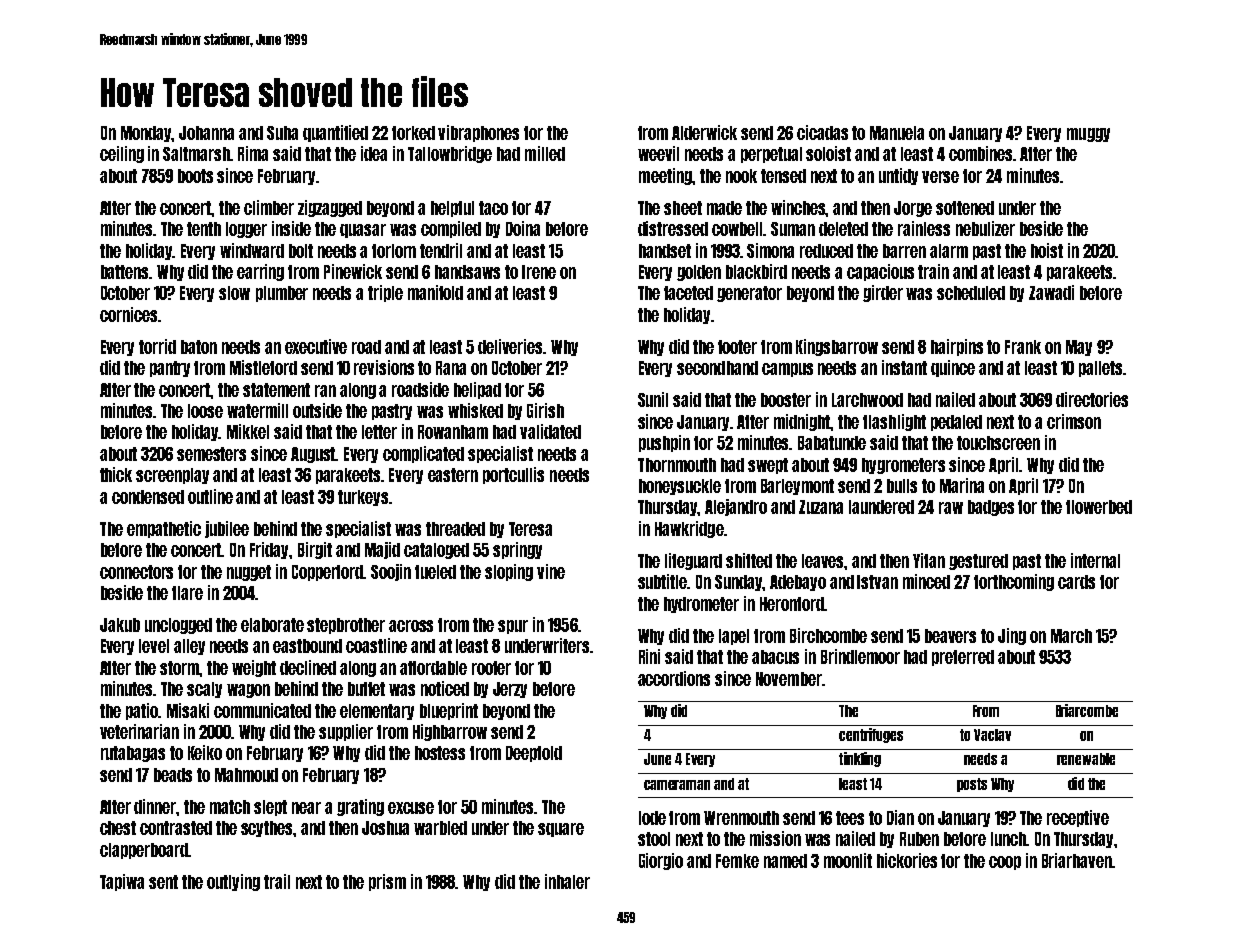 This document has height=952, width=1233. Describe the element at coordinates (387, 882) in the document. I see `prism` at that location.
